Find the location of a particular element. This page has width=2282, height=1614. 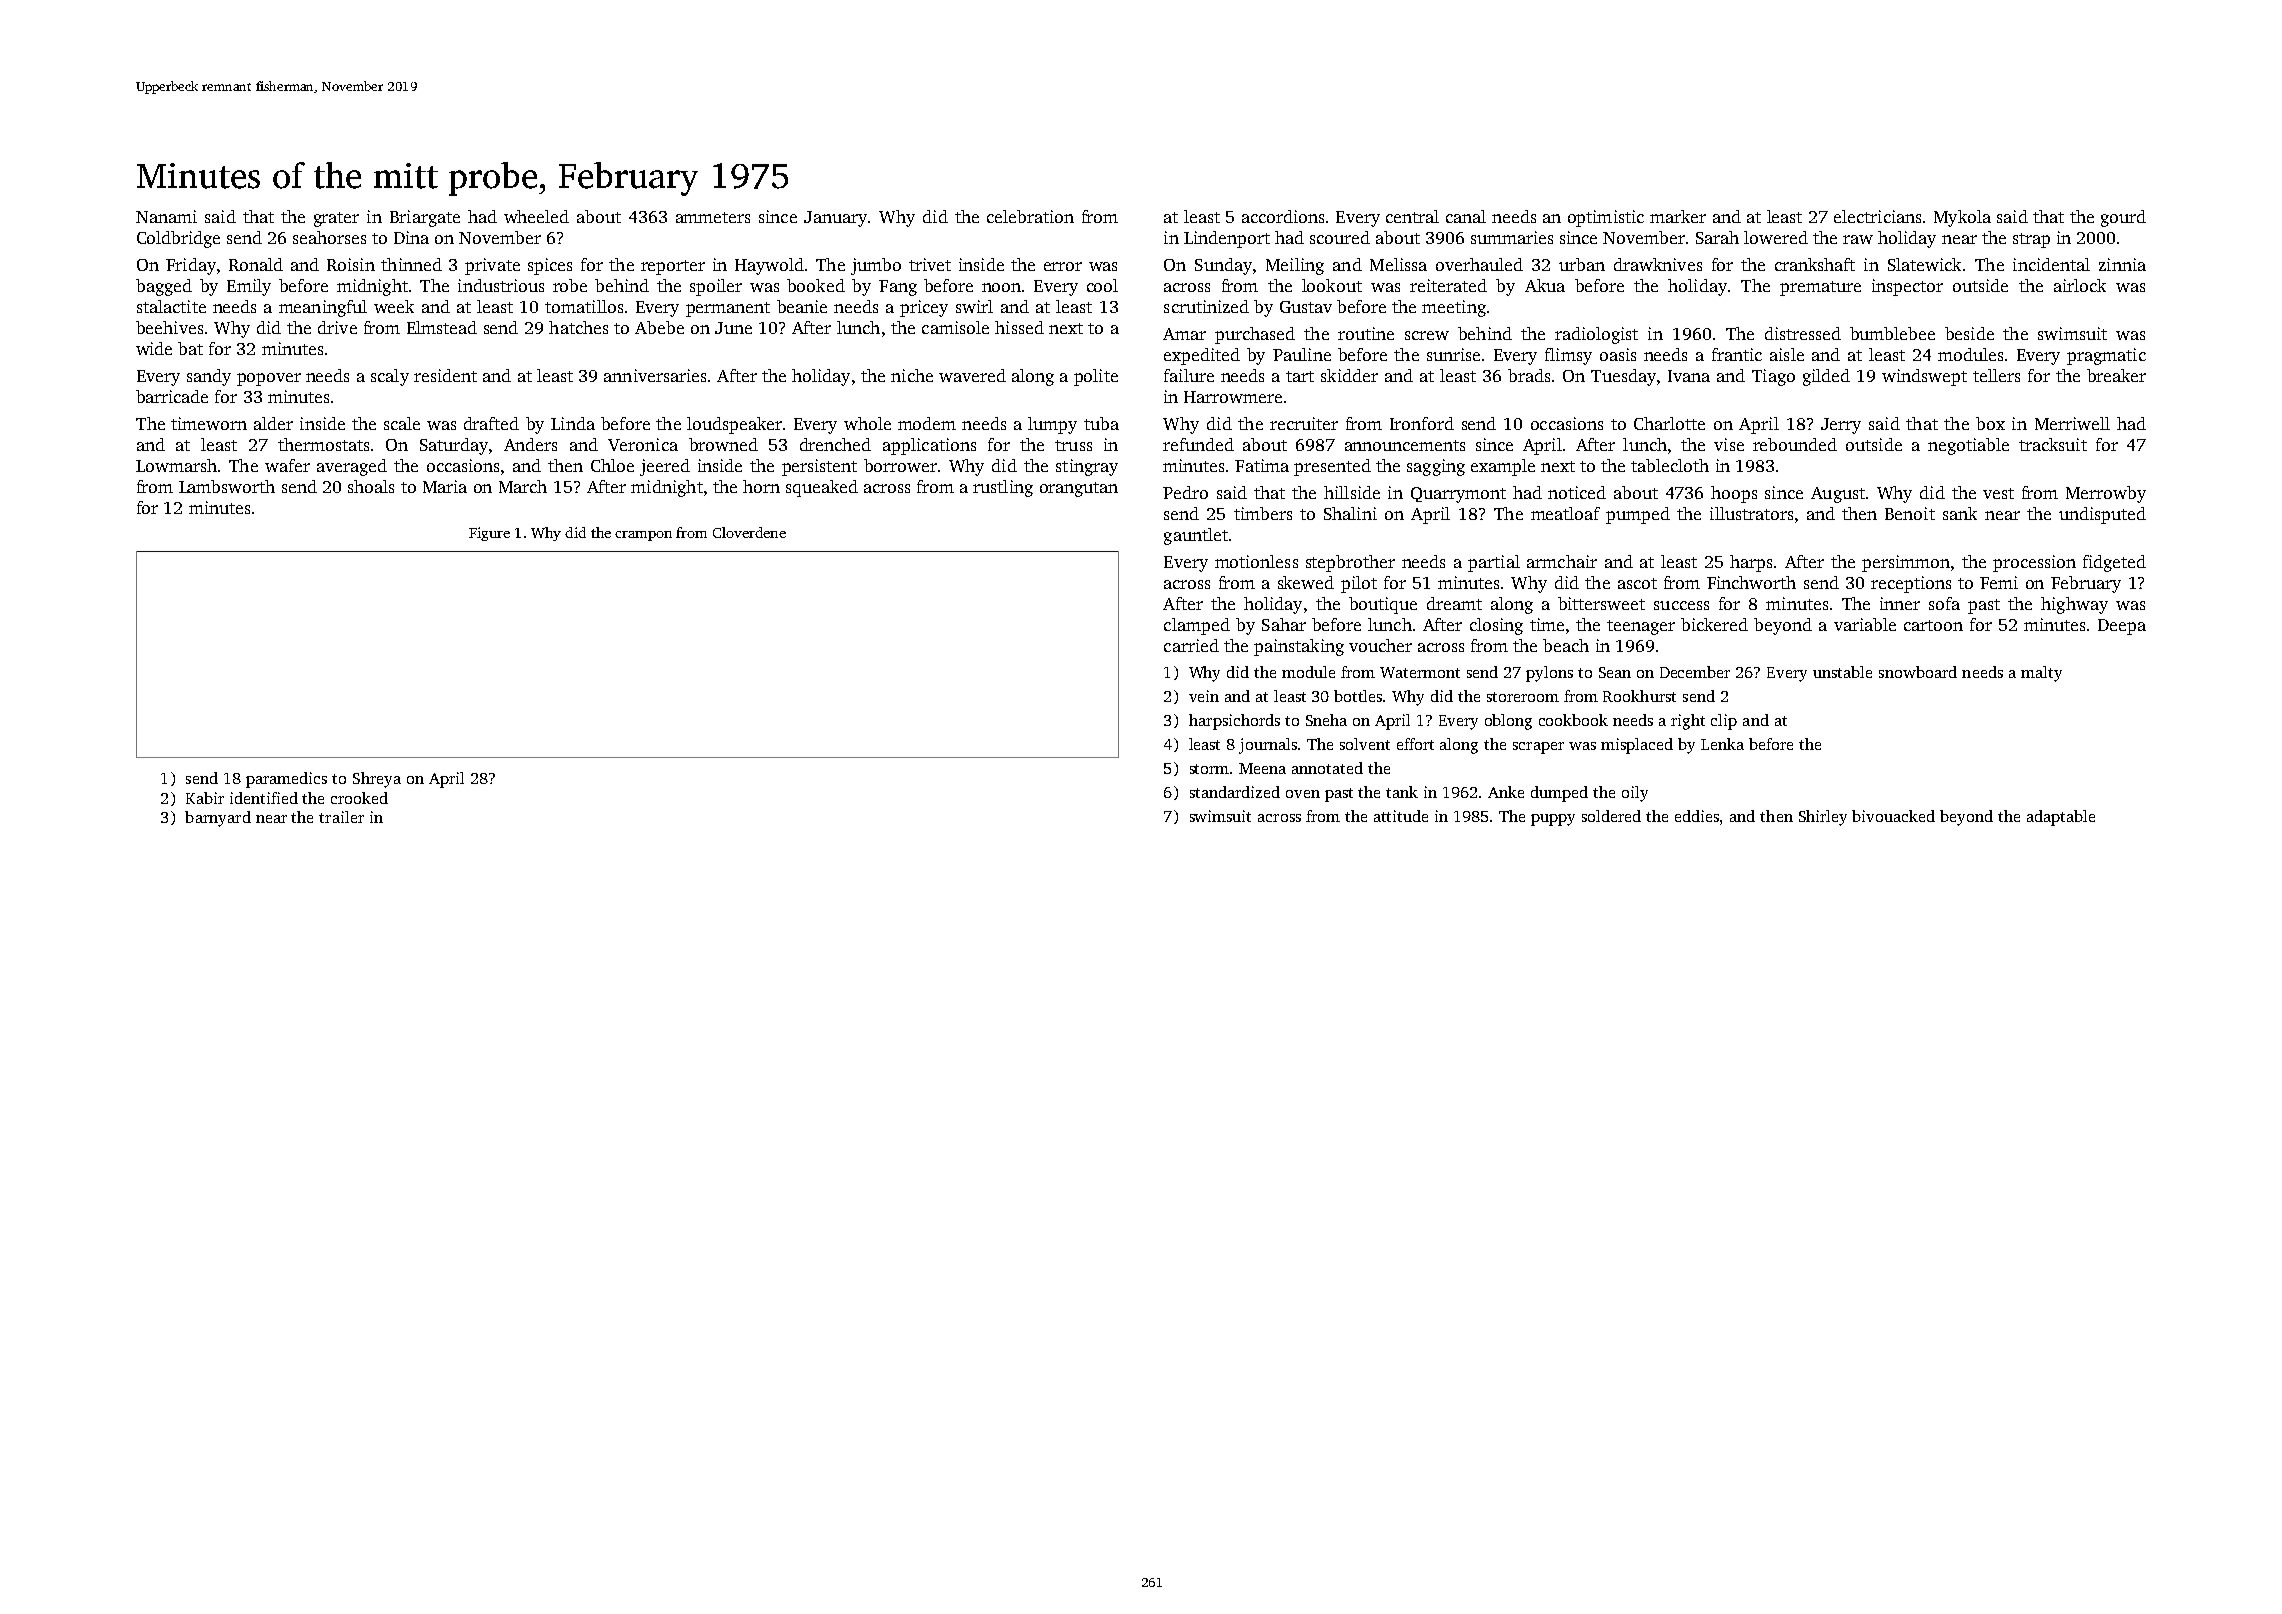

scale is located at coordinates (402, 423).
